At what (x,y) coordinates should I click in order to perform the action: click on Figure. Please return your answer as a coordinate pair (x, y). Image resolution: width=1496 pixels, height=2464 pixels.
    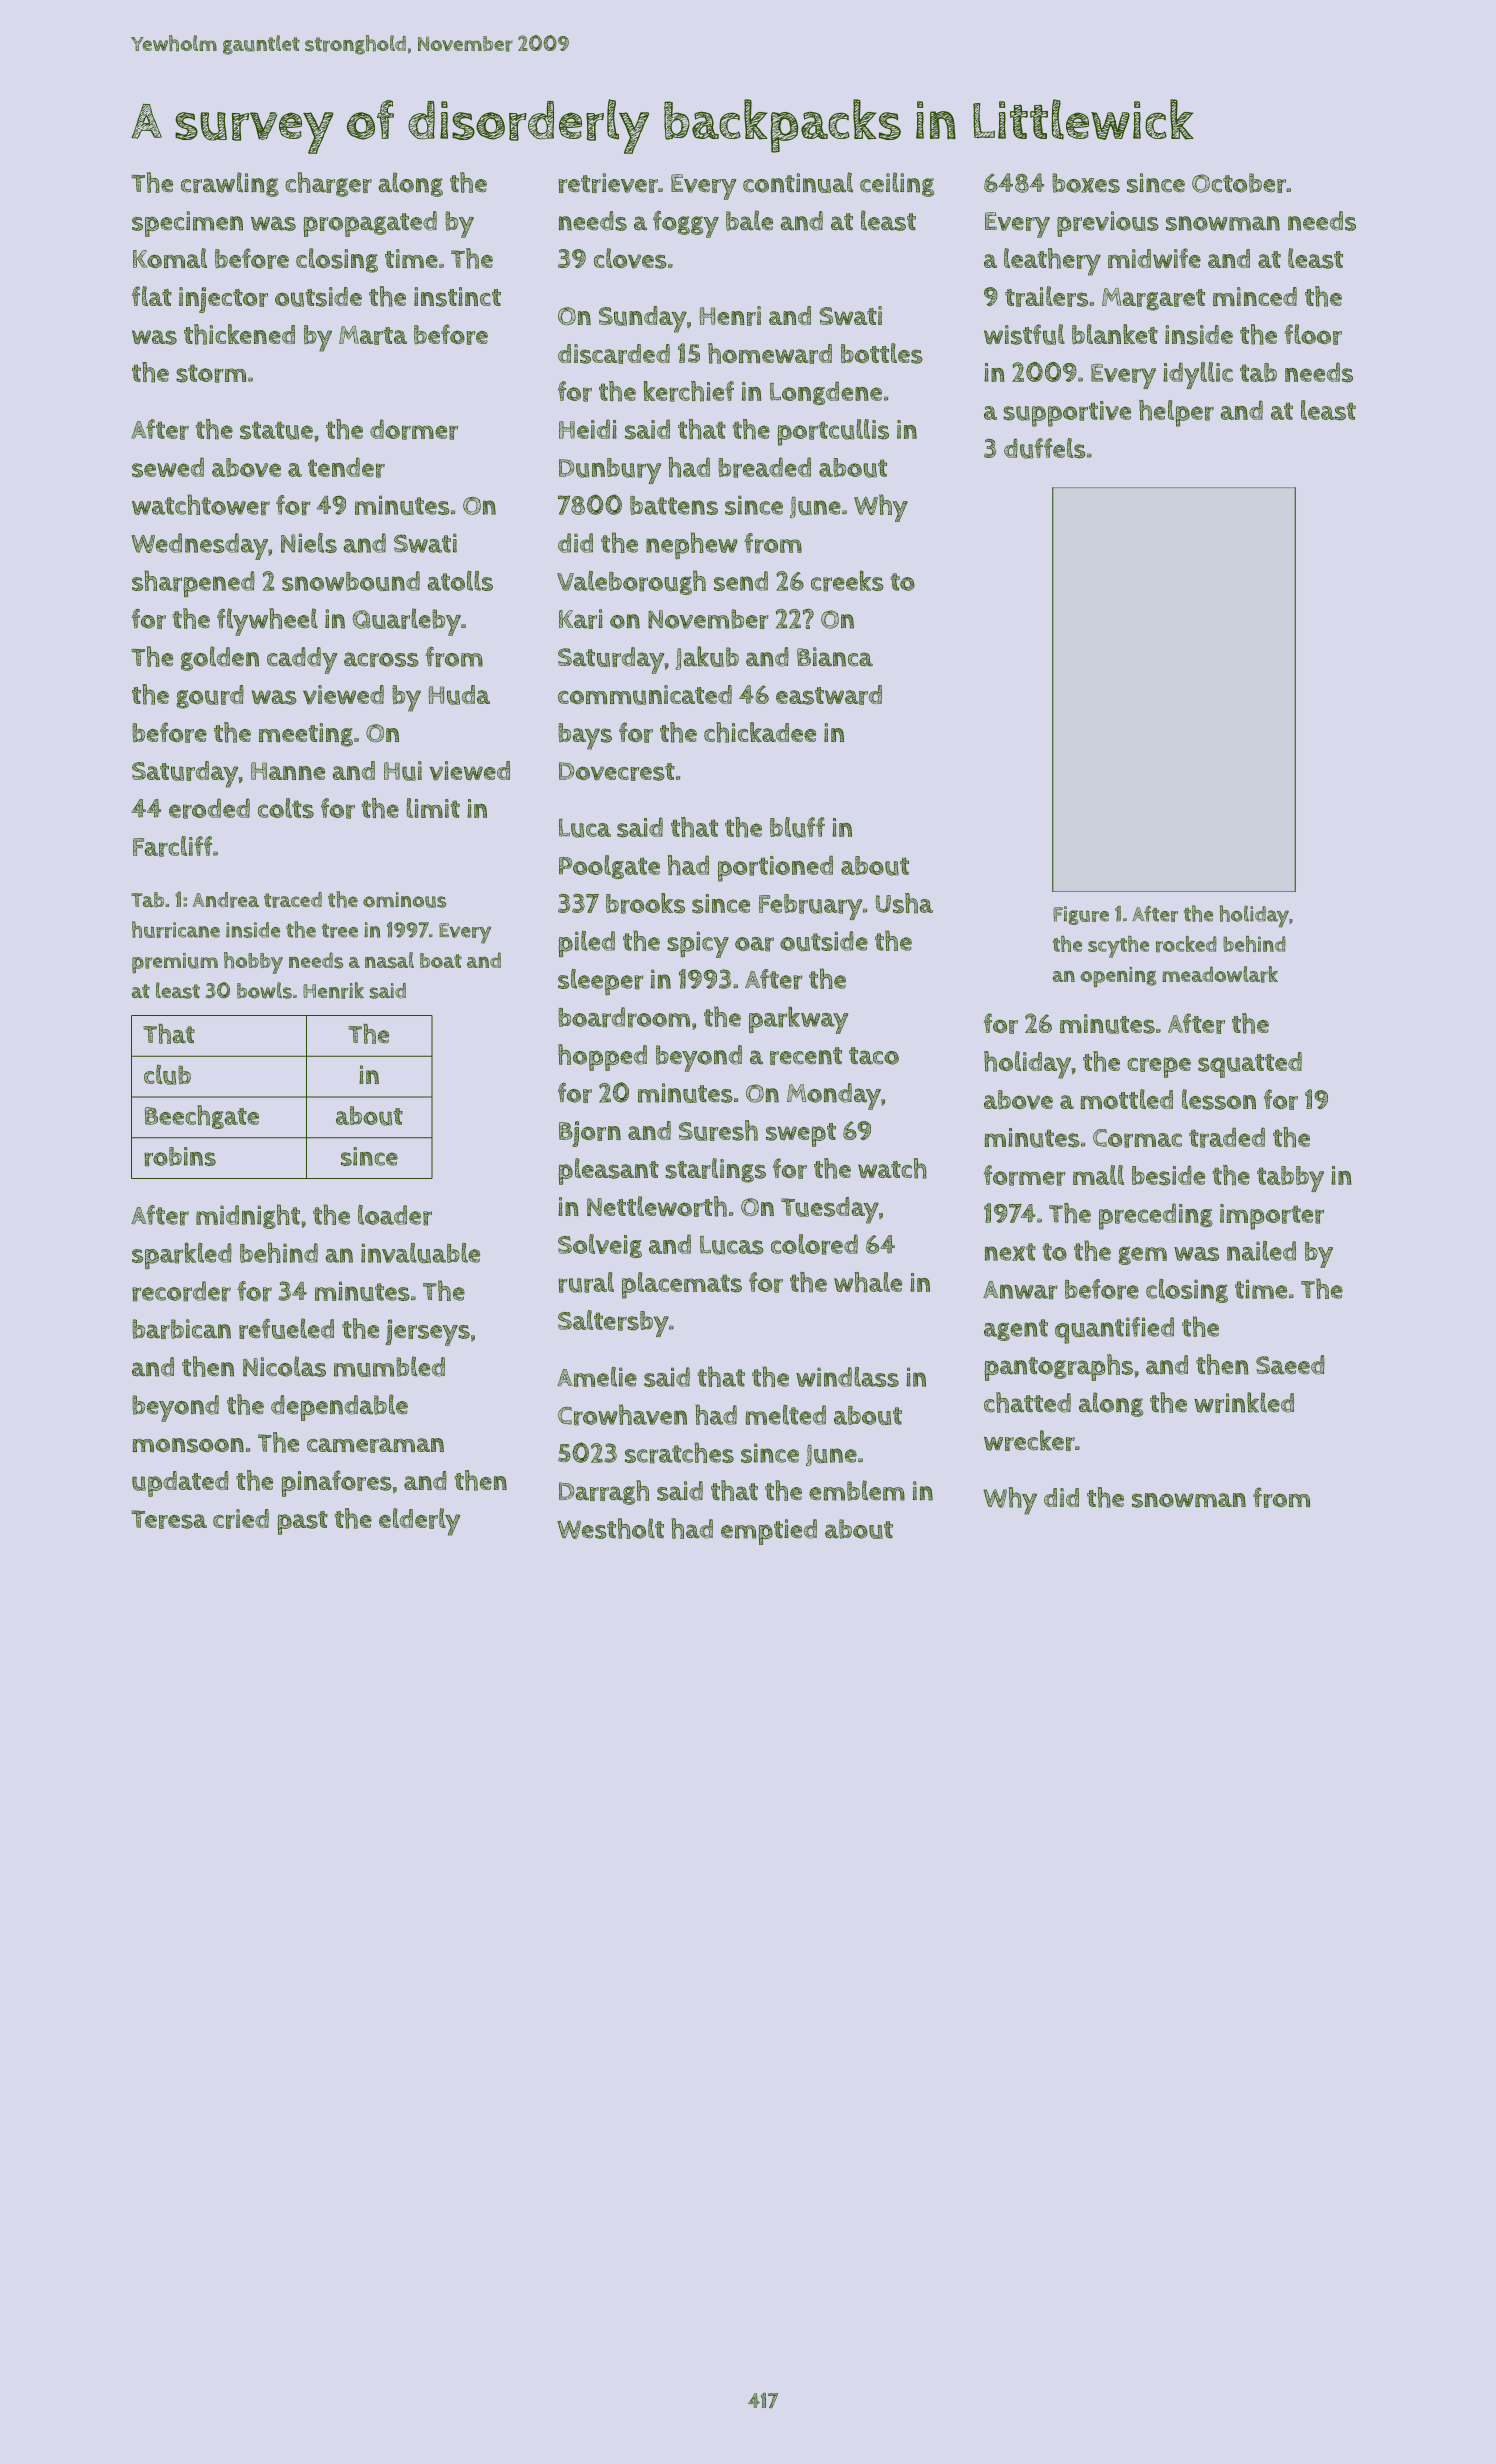
    Looking at the image, I should click on (1081, 915).
